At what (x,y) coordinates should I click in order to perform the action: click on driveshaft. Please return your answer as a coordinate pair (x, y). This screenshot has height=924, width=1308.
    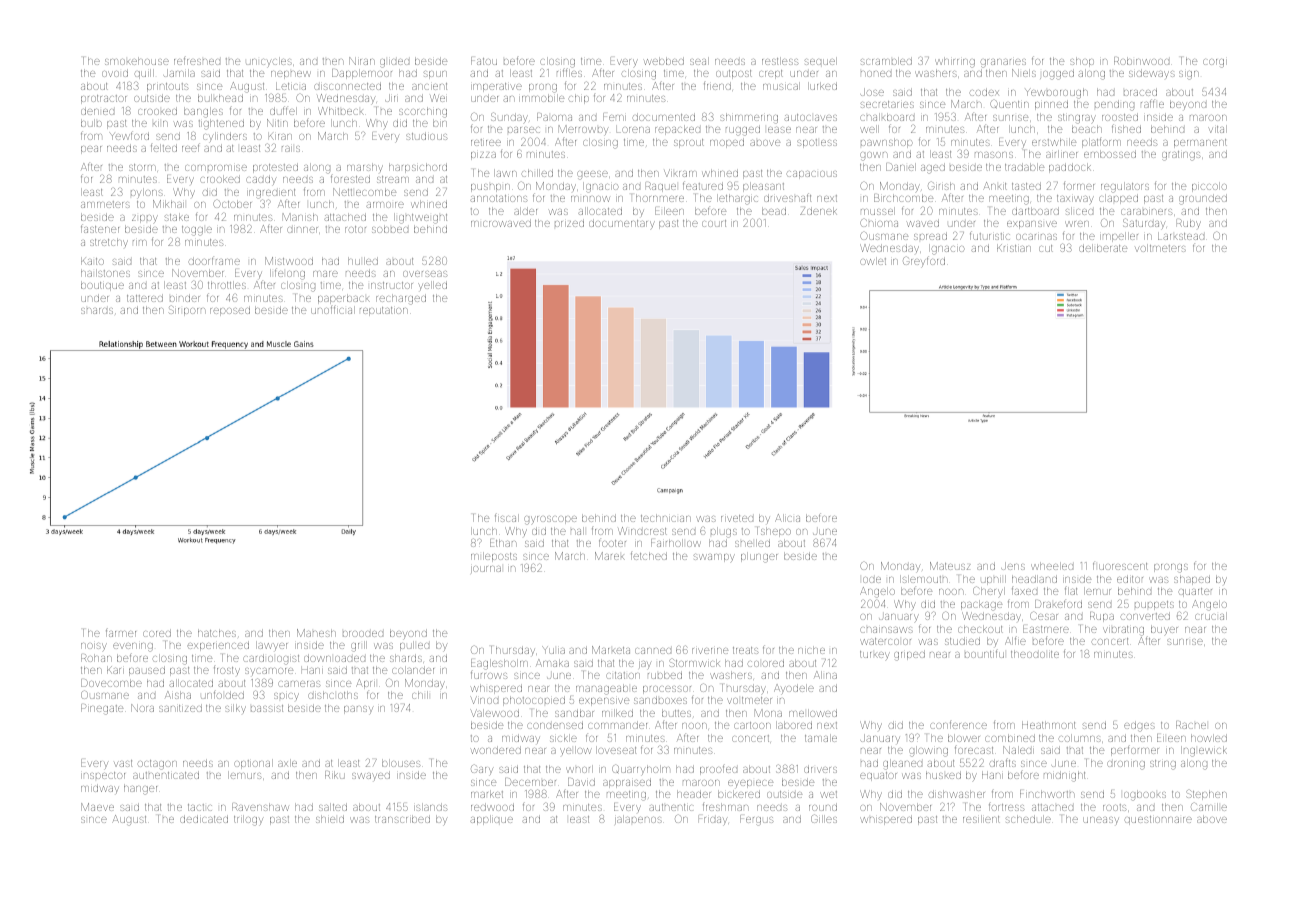
    Looking at the image, I should click on (787, 197).
